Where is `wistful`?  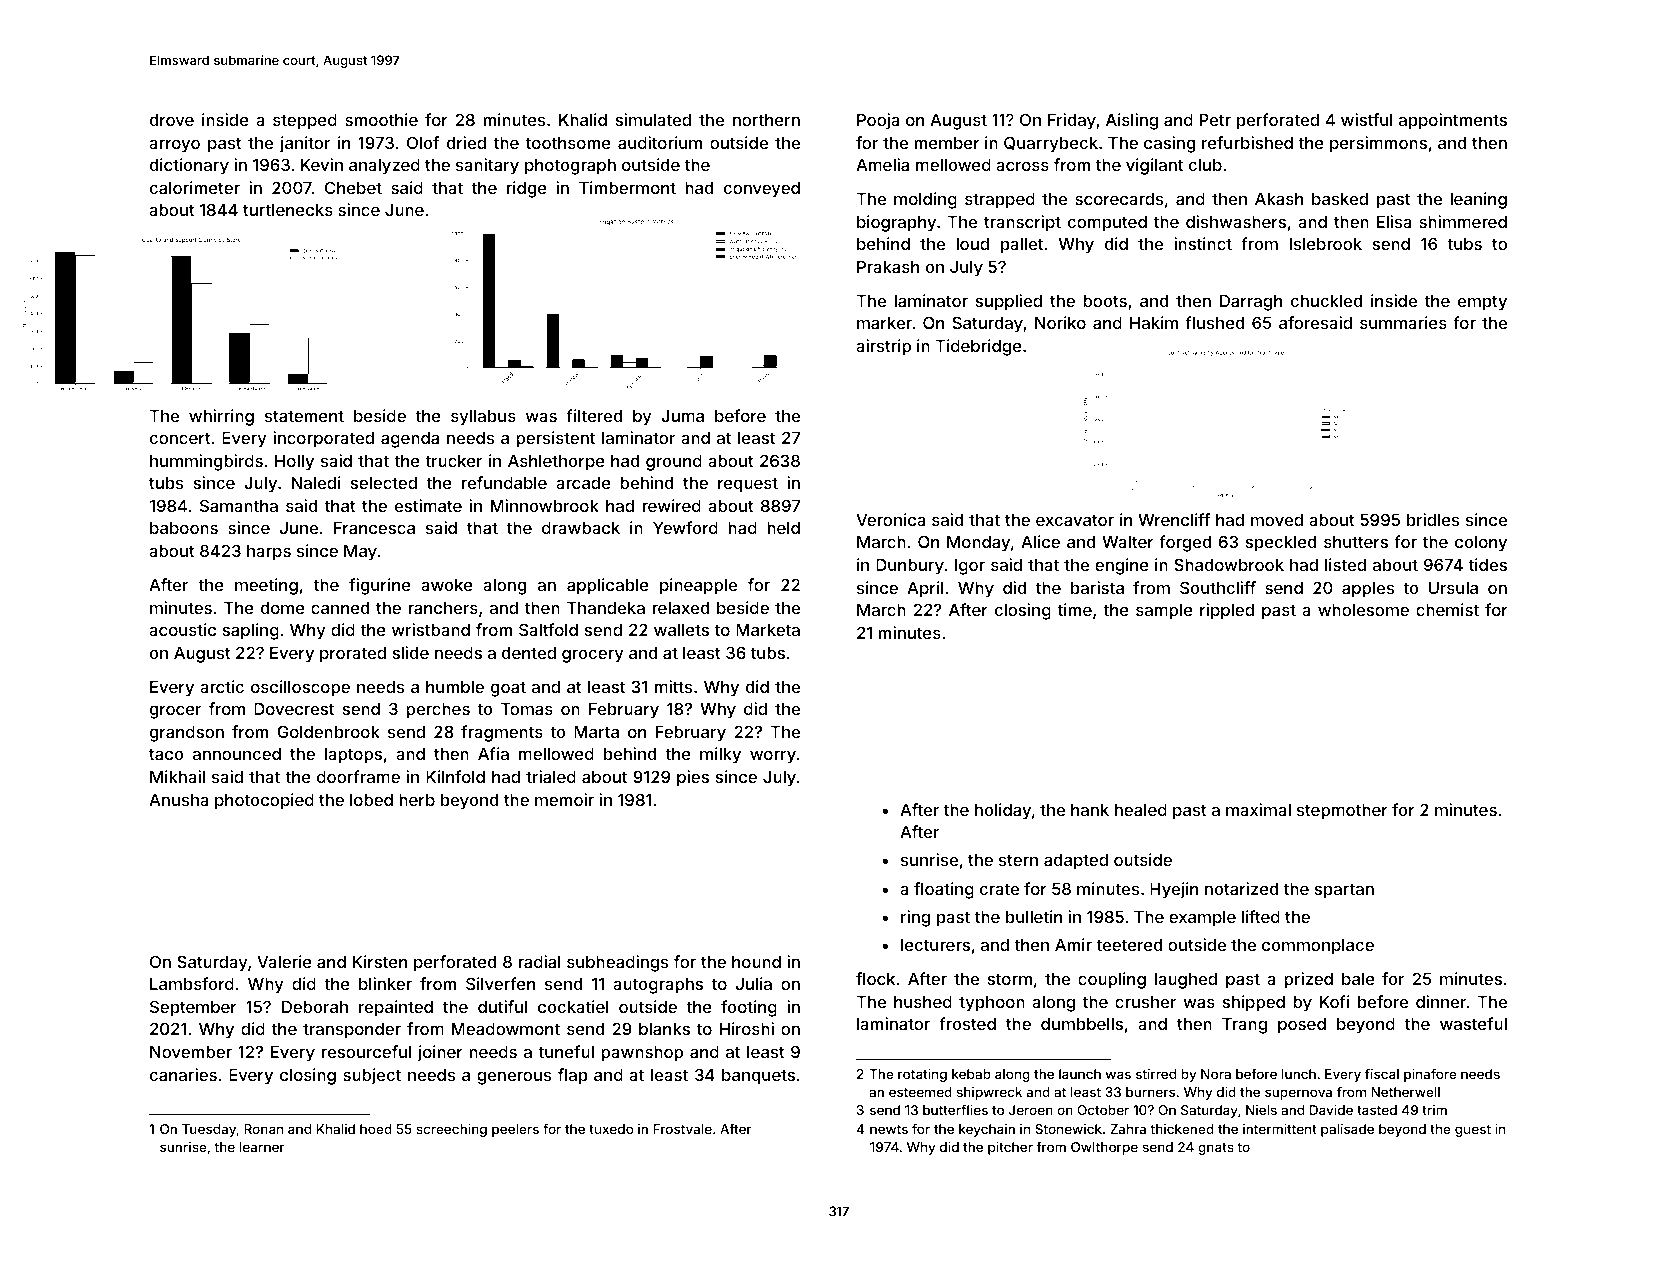
wistful is located at coordinates (1367, 119).
